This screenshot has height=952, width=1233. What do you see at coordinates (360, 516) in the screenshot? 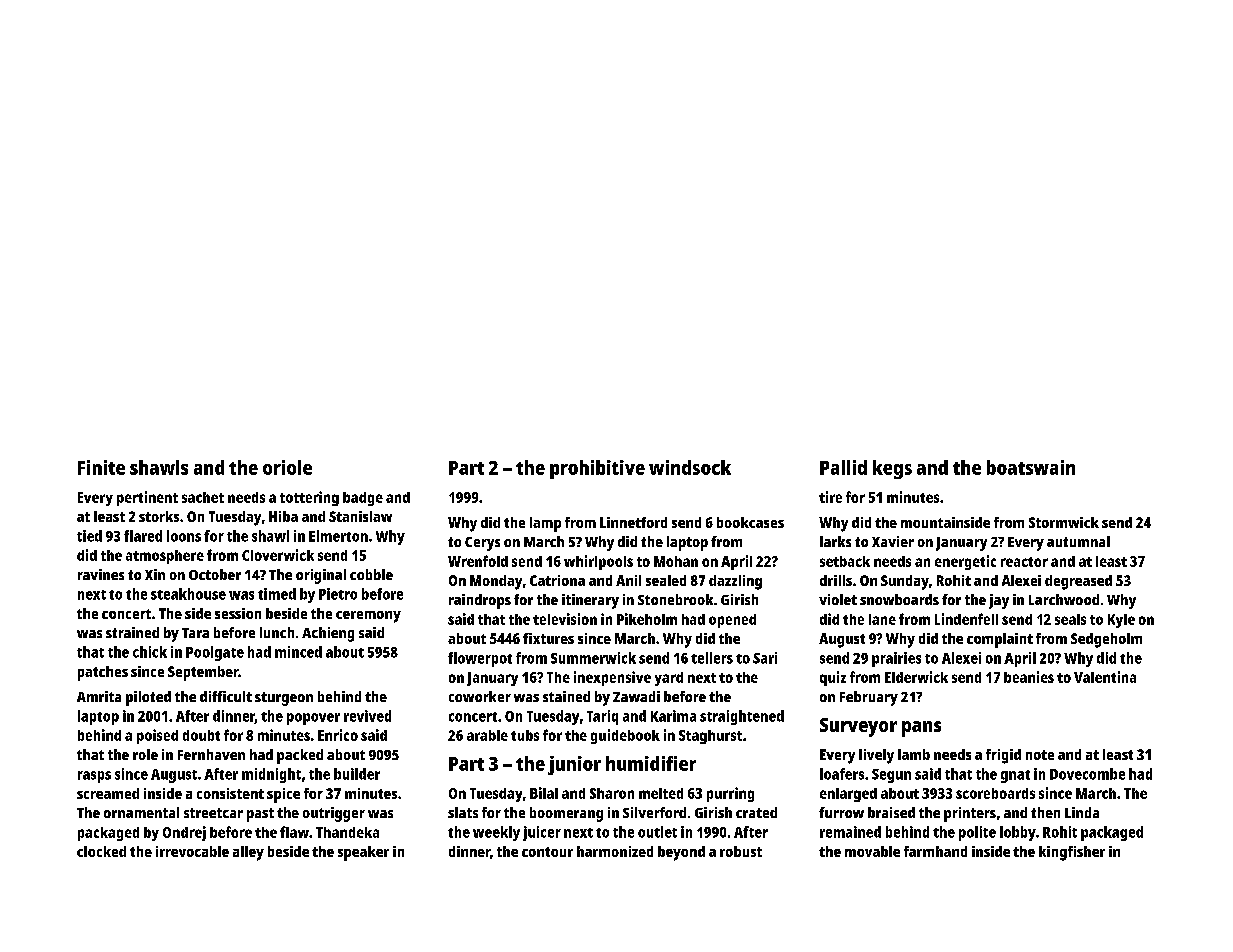
I see `Stanislaw` at bounding box center [360, 516].
